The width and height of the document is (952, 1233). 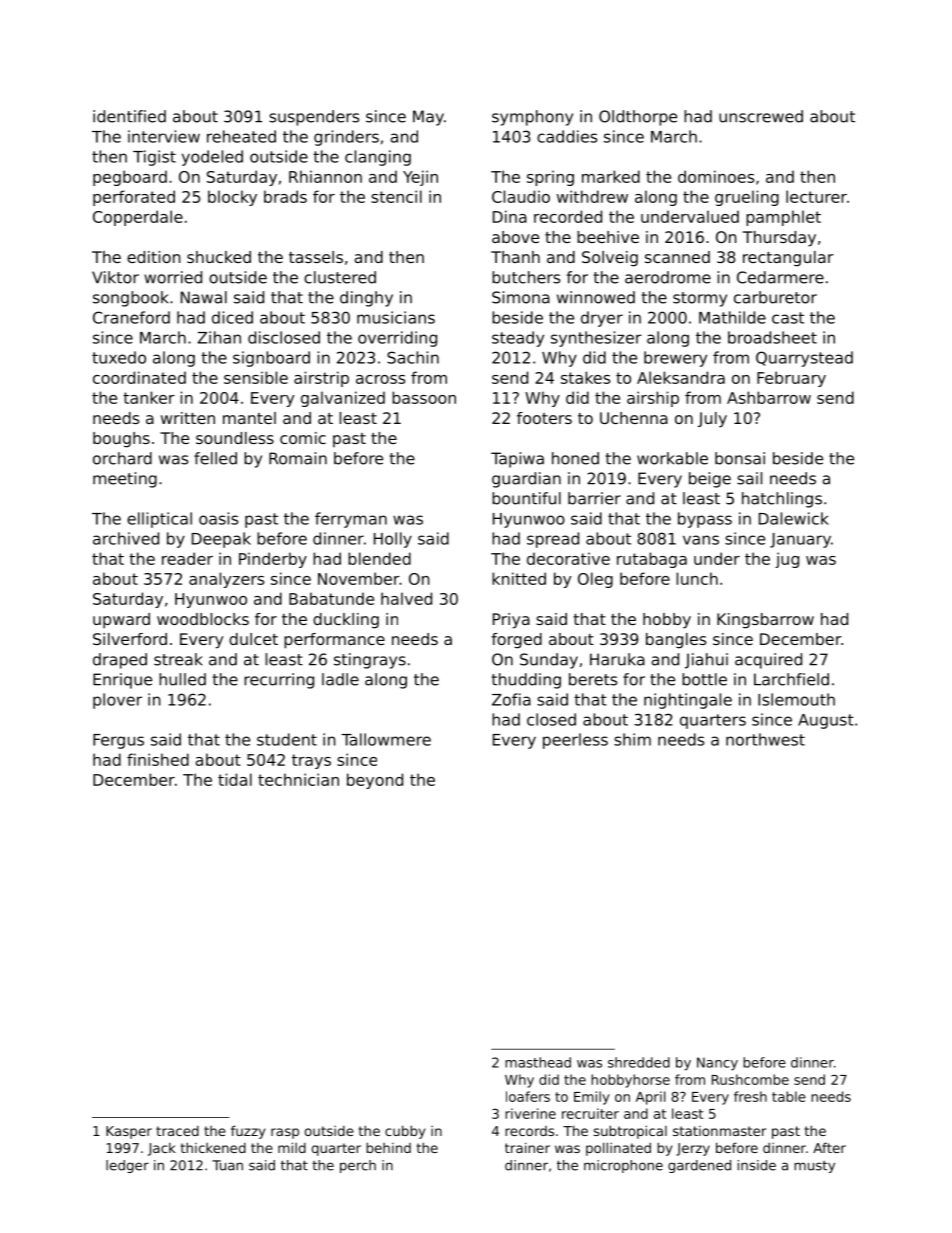 What do you see at coordinates (248, 1132) in the document?
I see `fuzzy` at bounding box center [248, 1132].
